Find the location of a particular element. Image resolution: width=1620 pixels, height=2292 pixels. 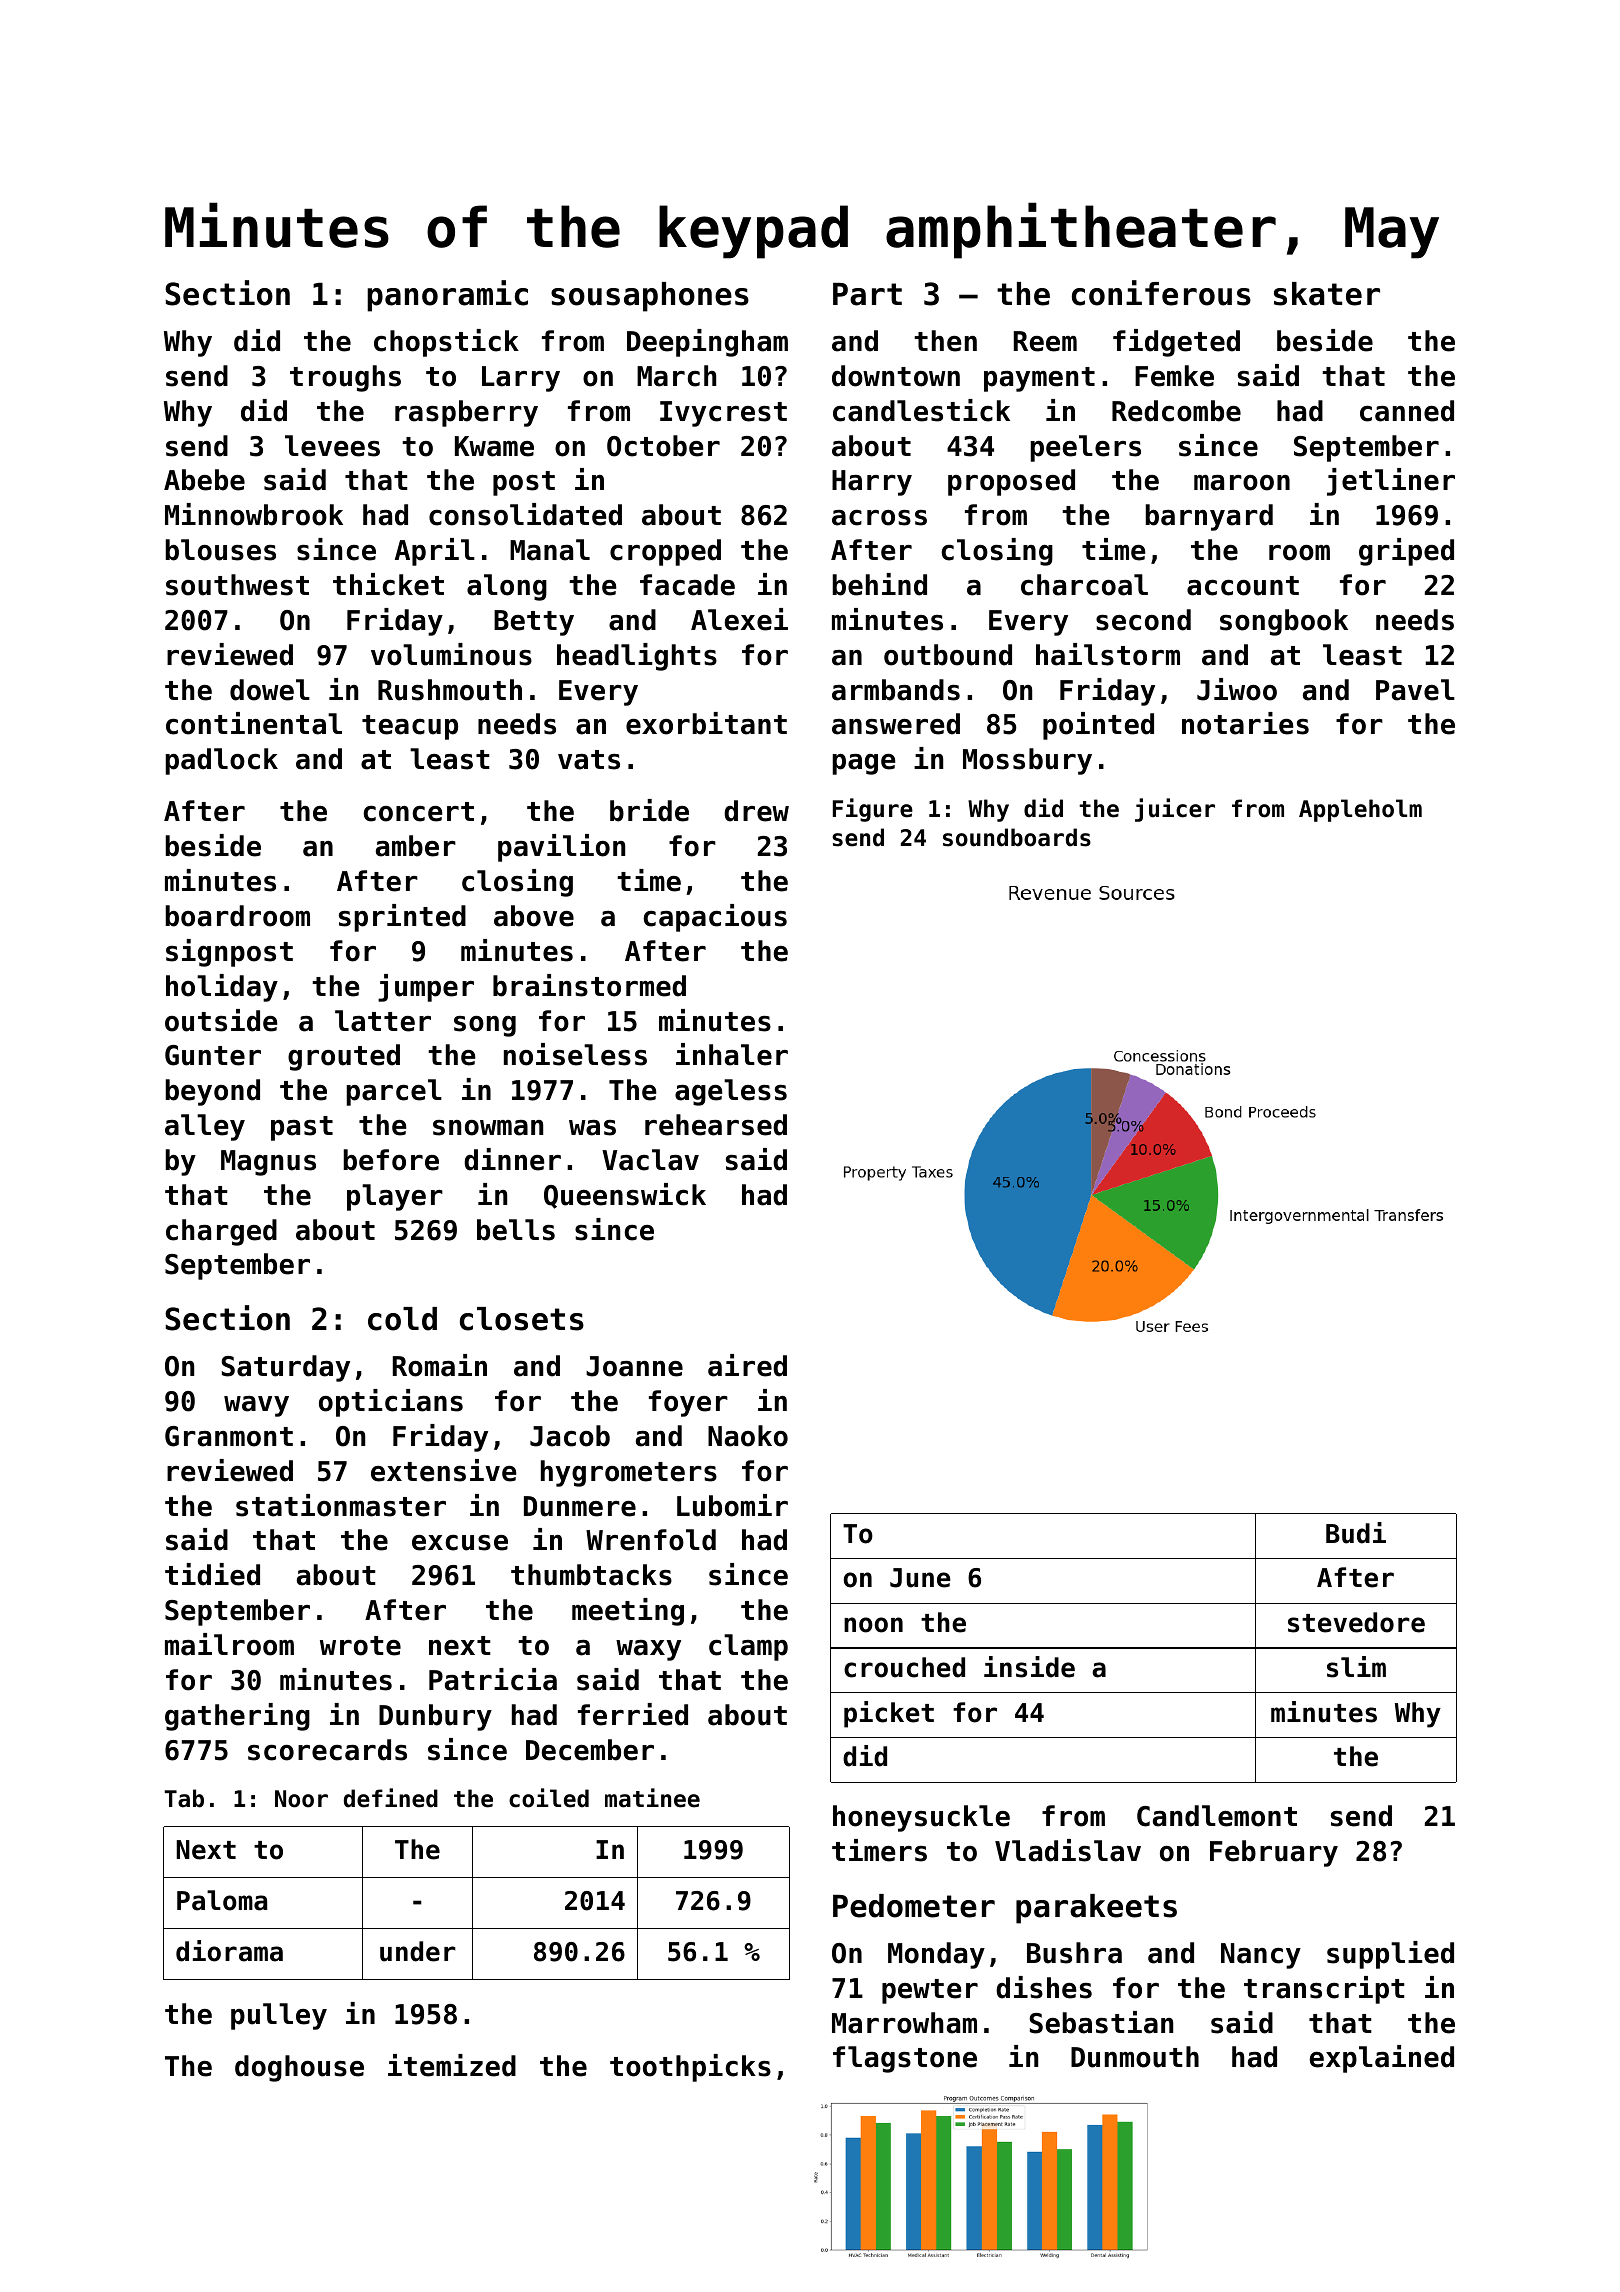

aired is located at coordinates (747, 1365).
